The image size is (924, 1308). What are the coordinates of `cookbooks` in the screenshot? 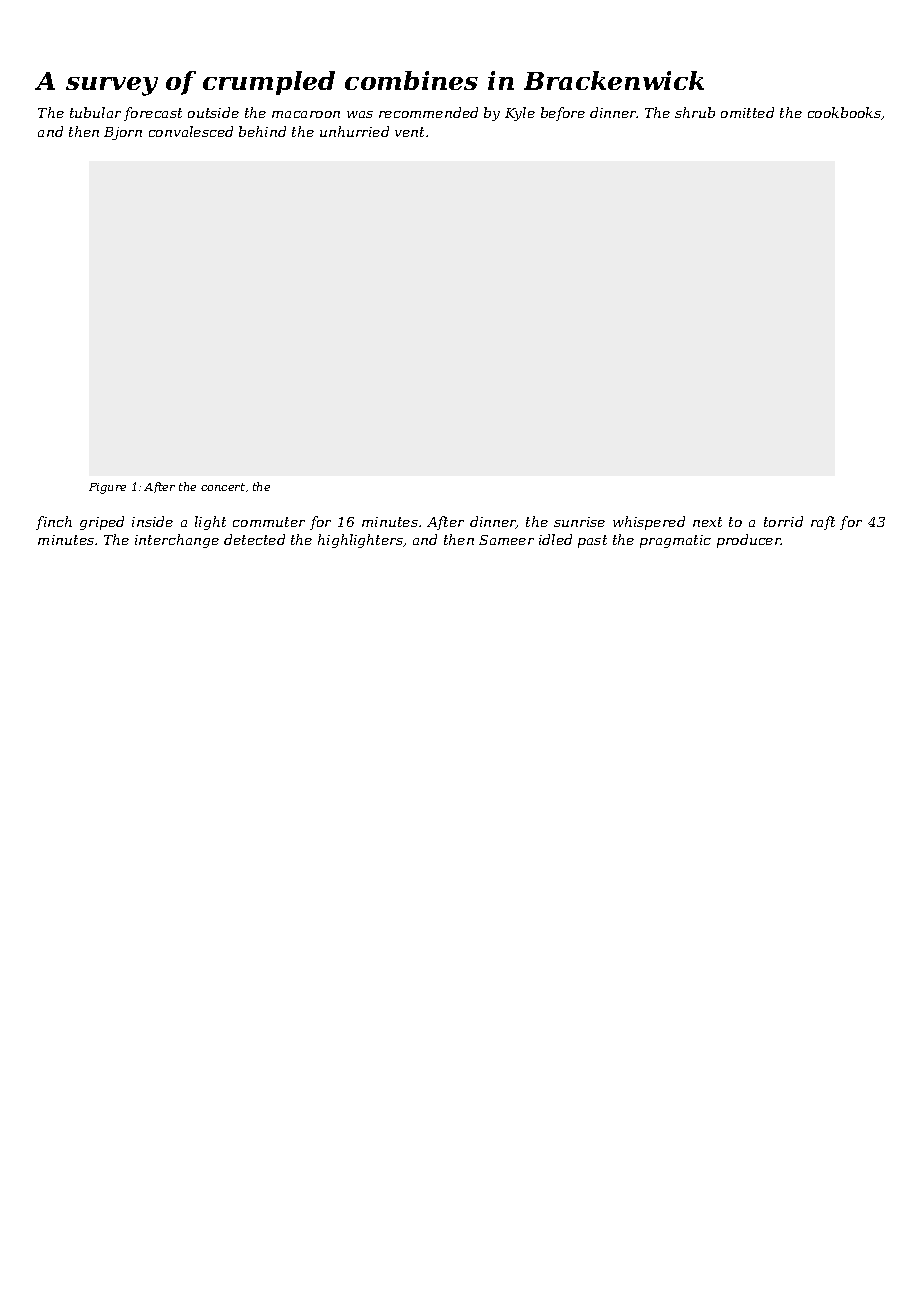 It's located at (845, 113).
